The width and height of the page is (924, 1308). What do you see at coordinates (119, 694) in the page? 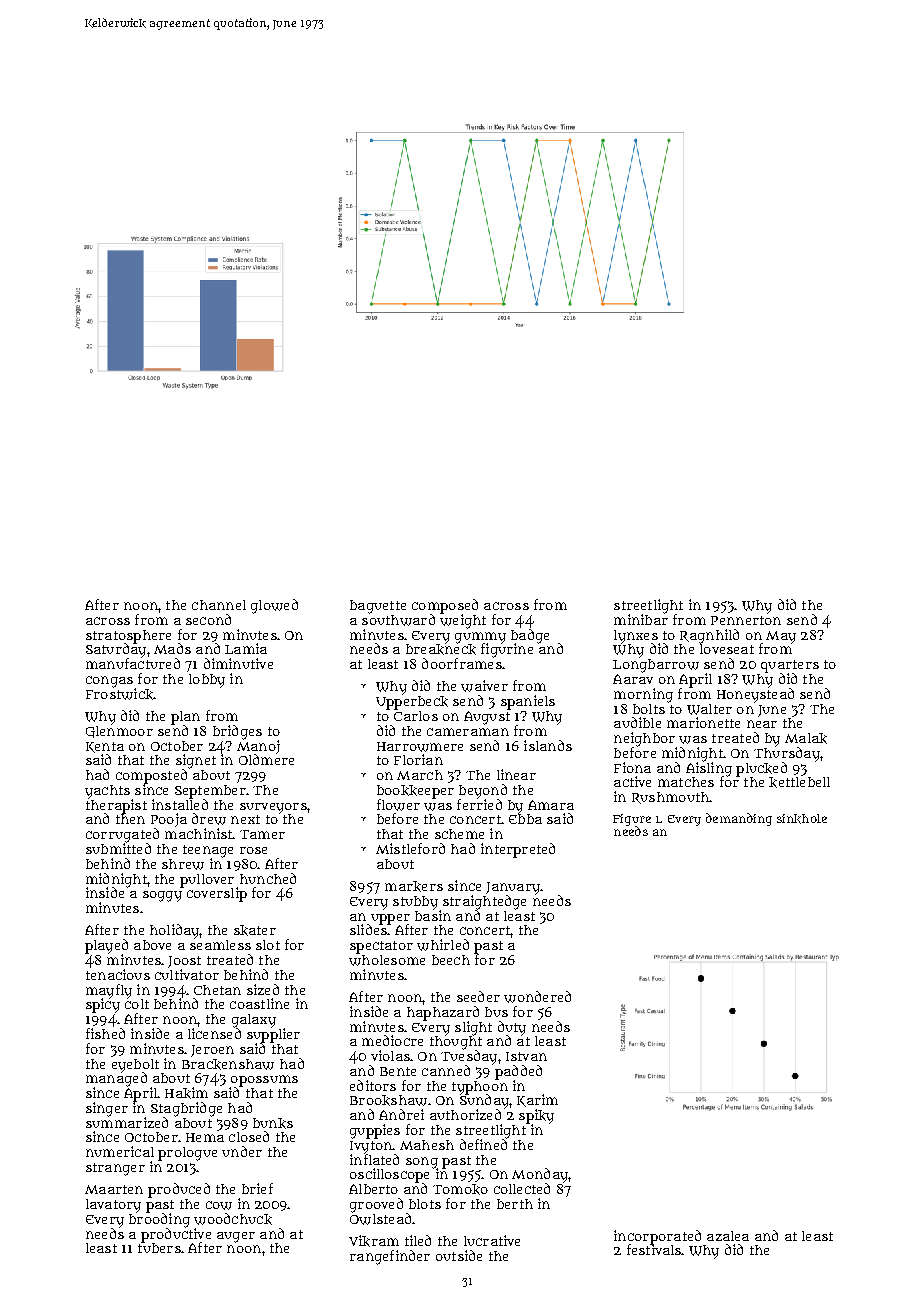
I see `Frostwick` at bounding box center [119, 694].
